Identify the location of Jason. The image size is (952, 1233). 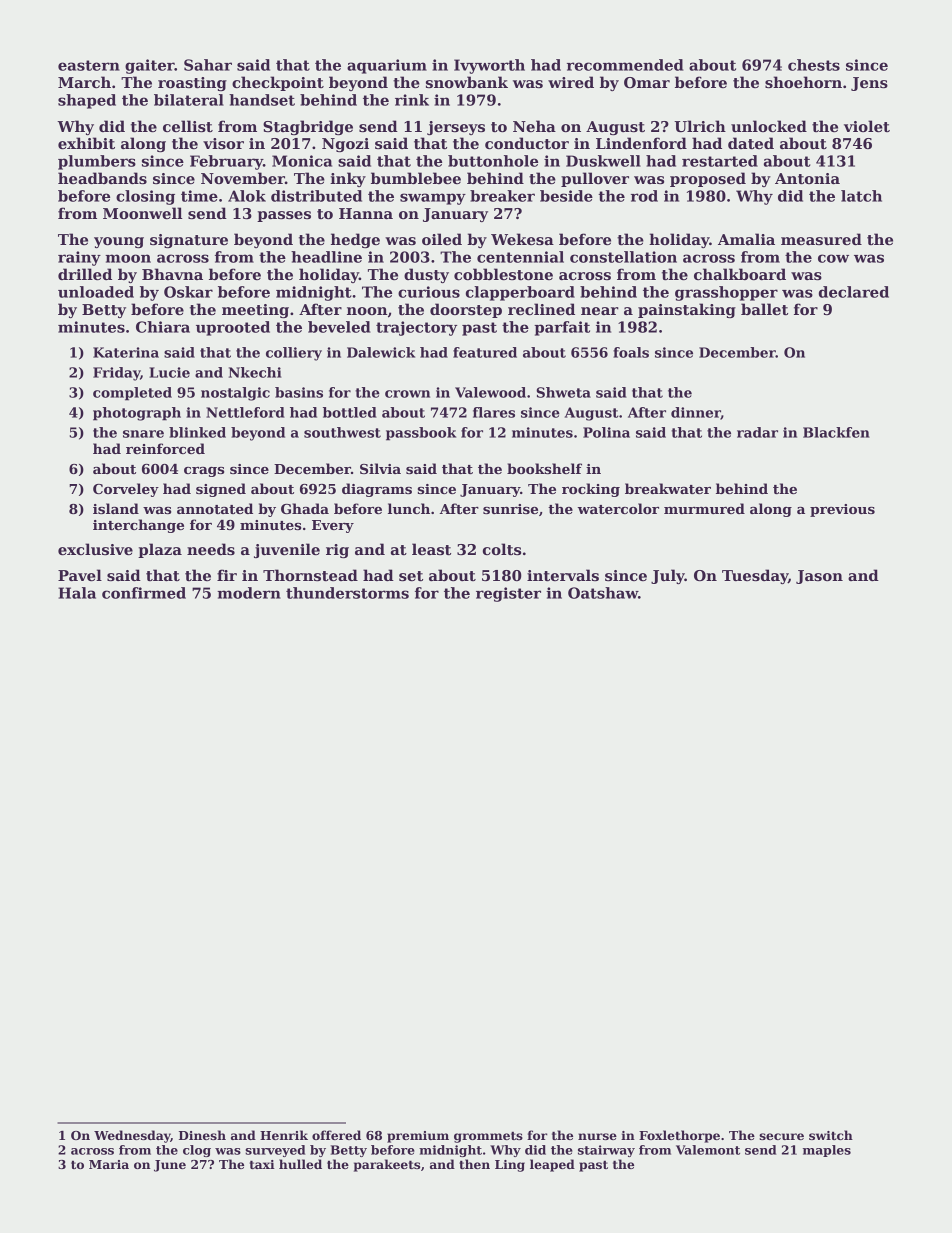
(819, 577).
